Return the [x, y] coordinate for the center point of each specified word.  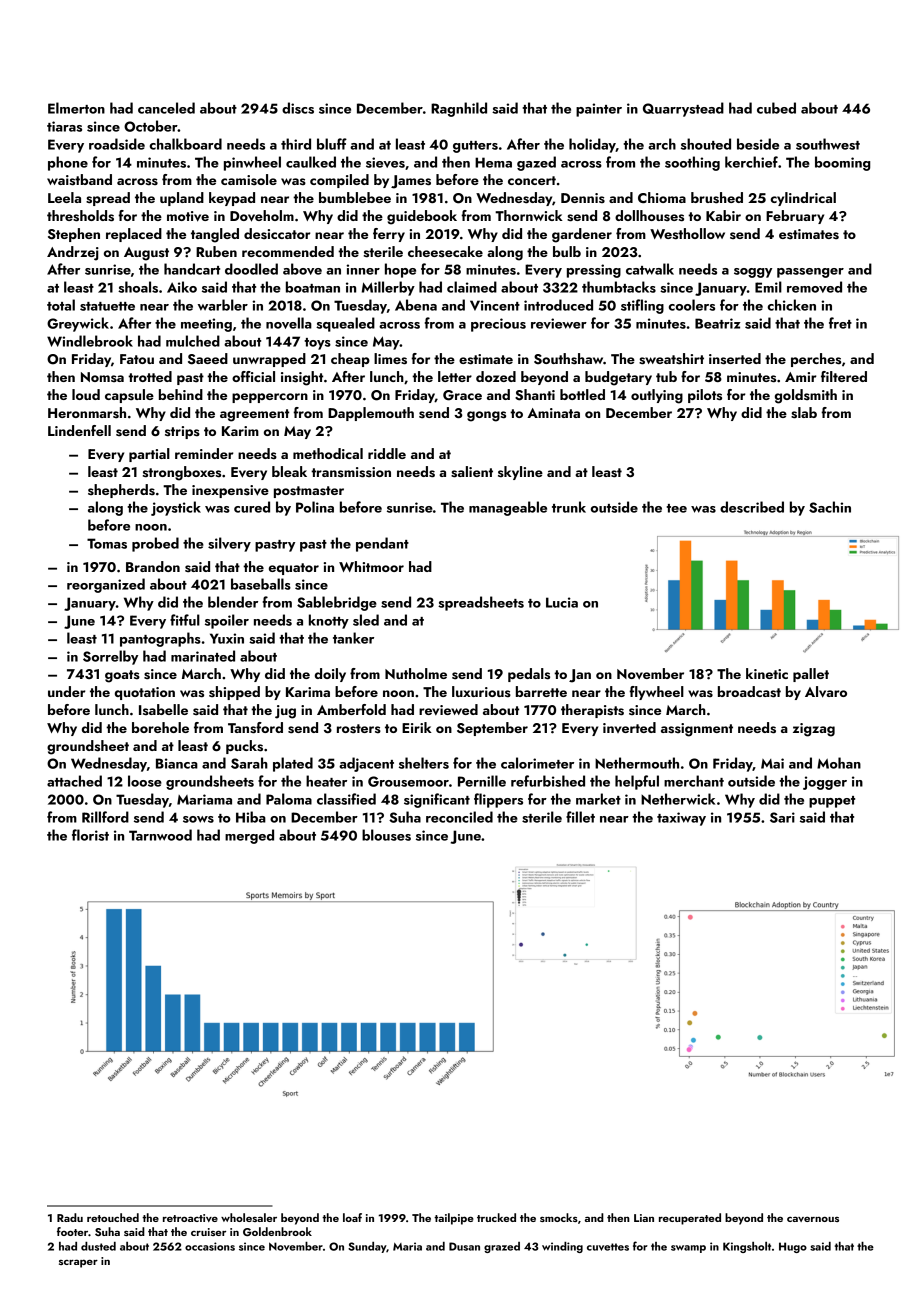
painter [599, 110]
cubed [776, 108]
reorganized [106, 585]
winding [562, 1247]
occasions [210, 1246]
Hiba [251, 817]
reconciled [459, 817]
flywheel [656, 693]
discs [298, 108]
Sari [782, 817]
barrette [541, 691]
